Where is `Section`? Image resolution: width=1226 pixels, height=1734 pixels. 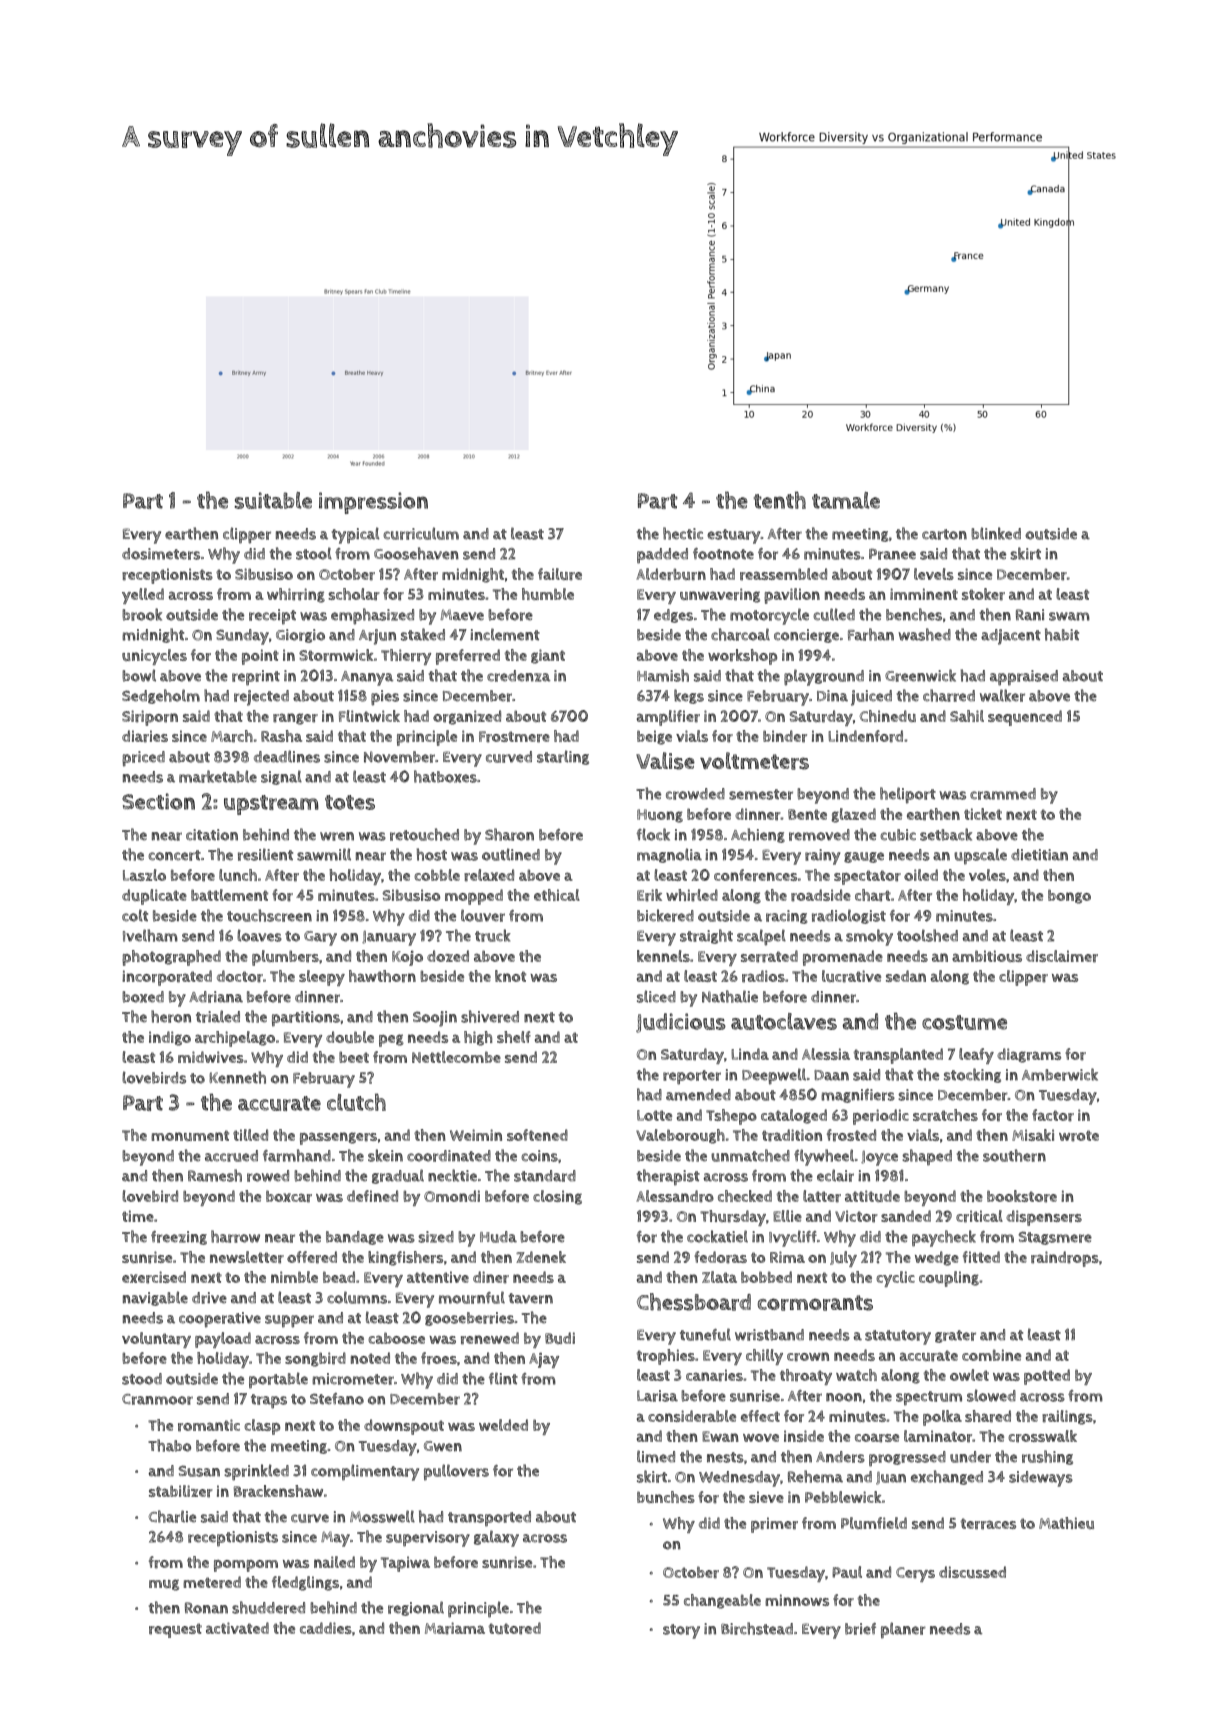
Section is located at coordinates (158, 801).
